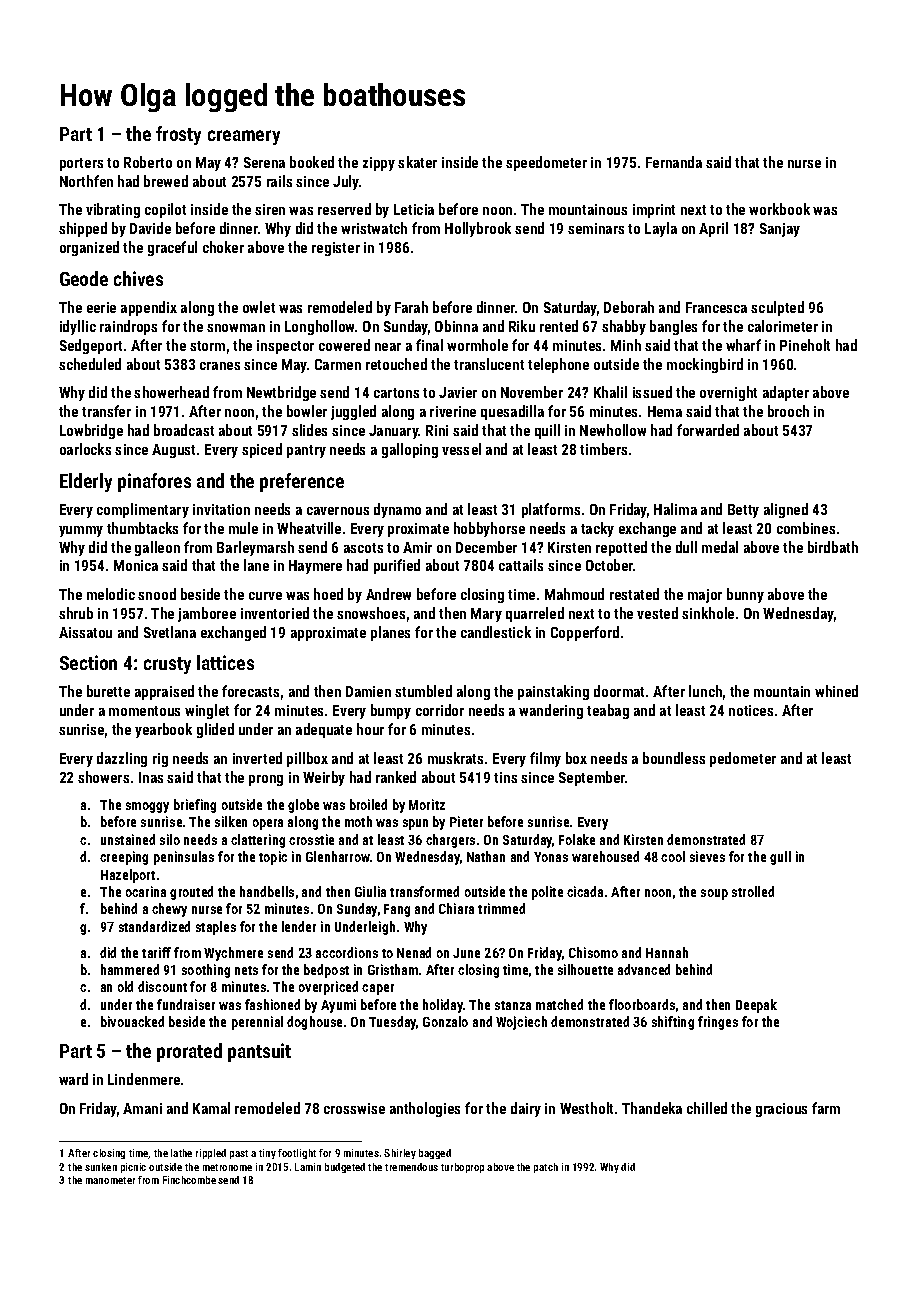  What do you see at coordinates (189, 1180) in the document?
I see `Finchcombe` at bounding box center [189, 1180].
